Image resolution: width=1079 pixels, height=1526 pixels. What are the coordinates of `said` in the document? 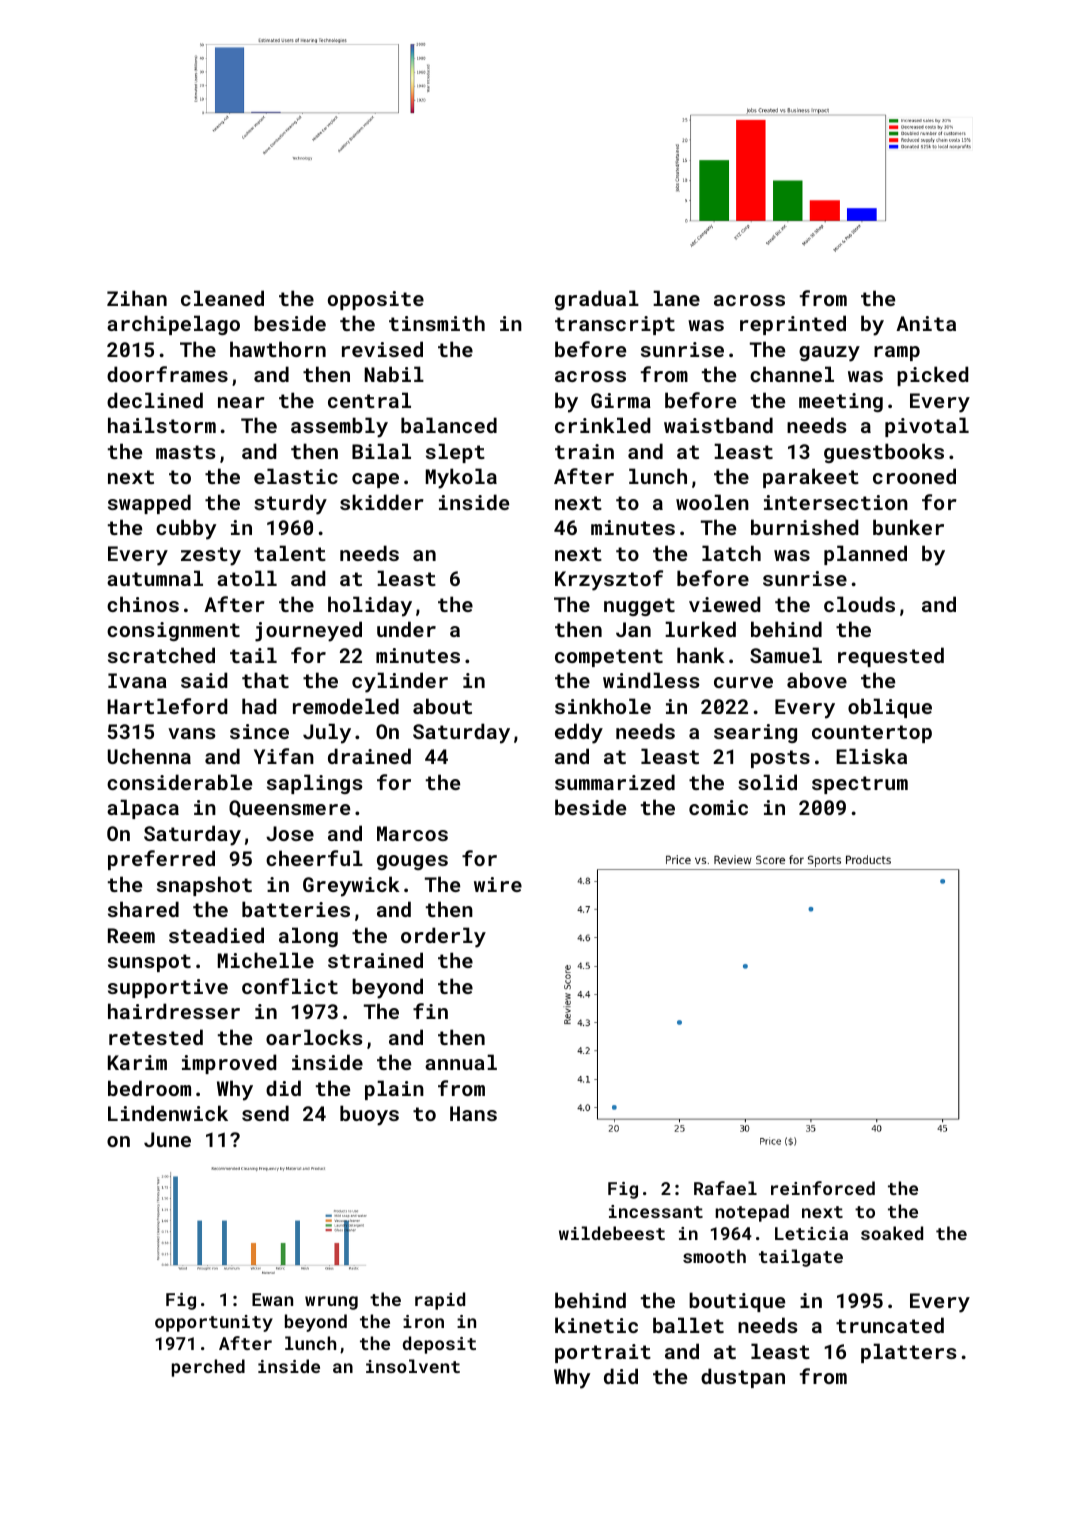 It's located at (204, 680).
